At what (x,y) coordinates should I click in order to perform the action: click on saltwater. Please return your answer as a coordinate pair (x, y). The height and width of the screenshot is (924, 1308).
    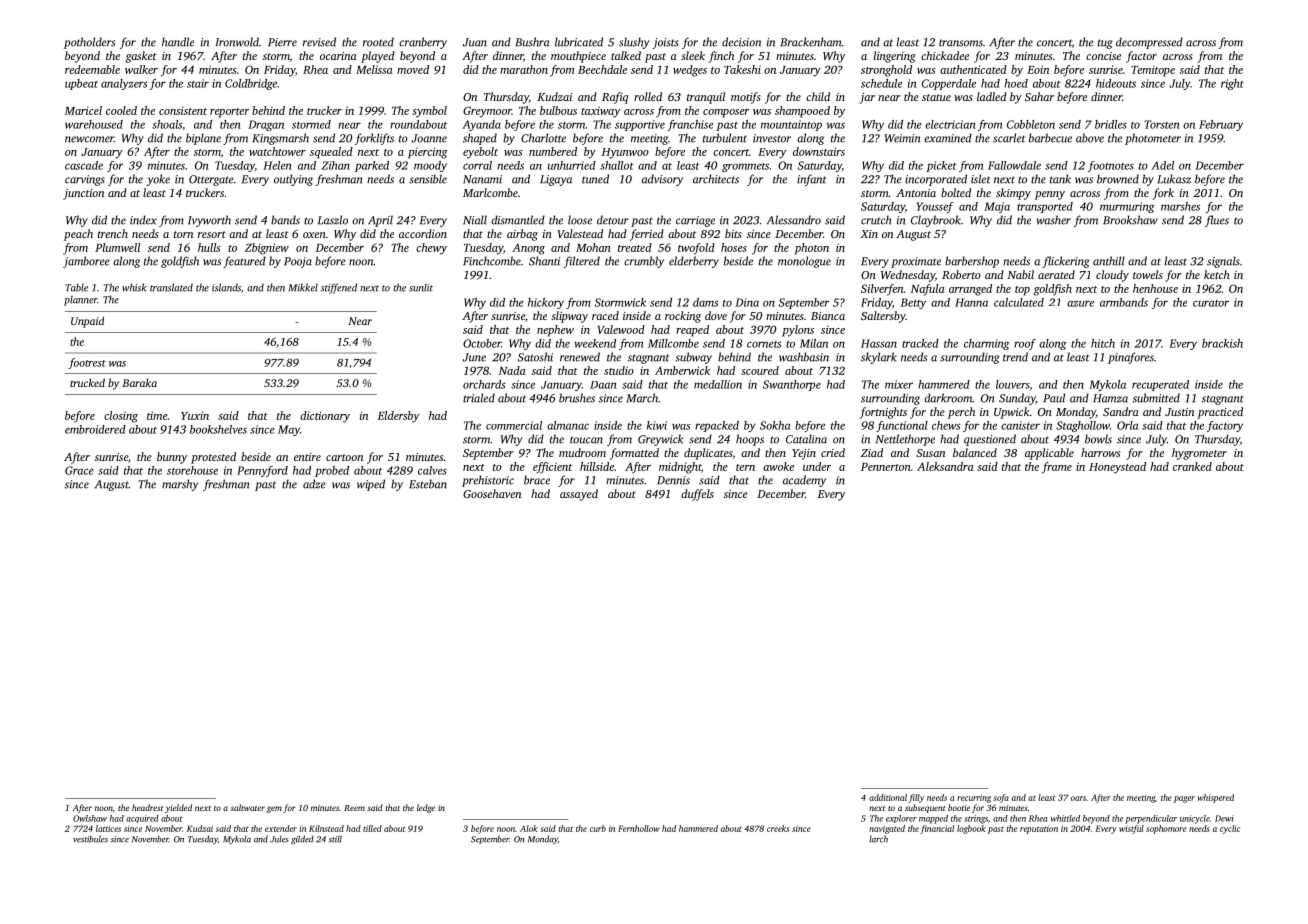
    Looking at the image, I should click on (248, 807).
